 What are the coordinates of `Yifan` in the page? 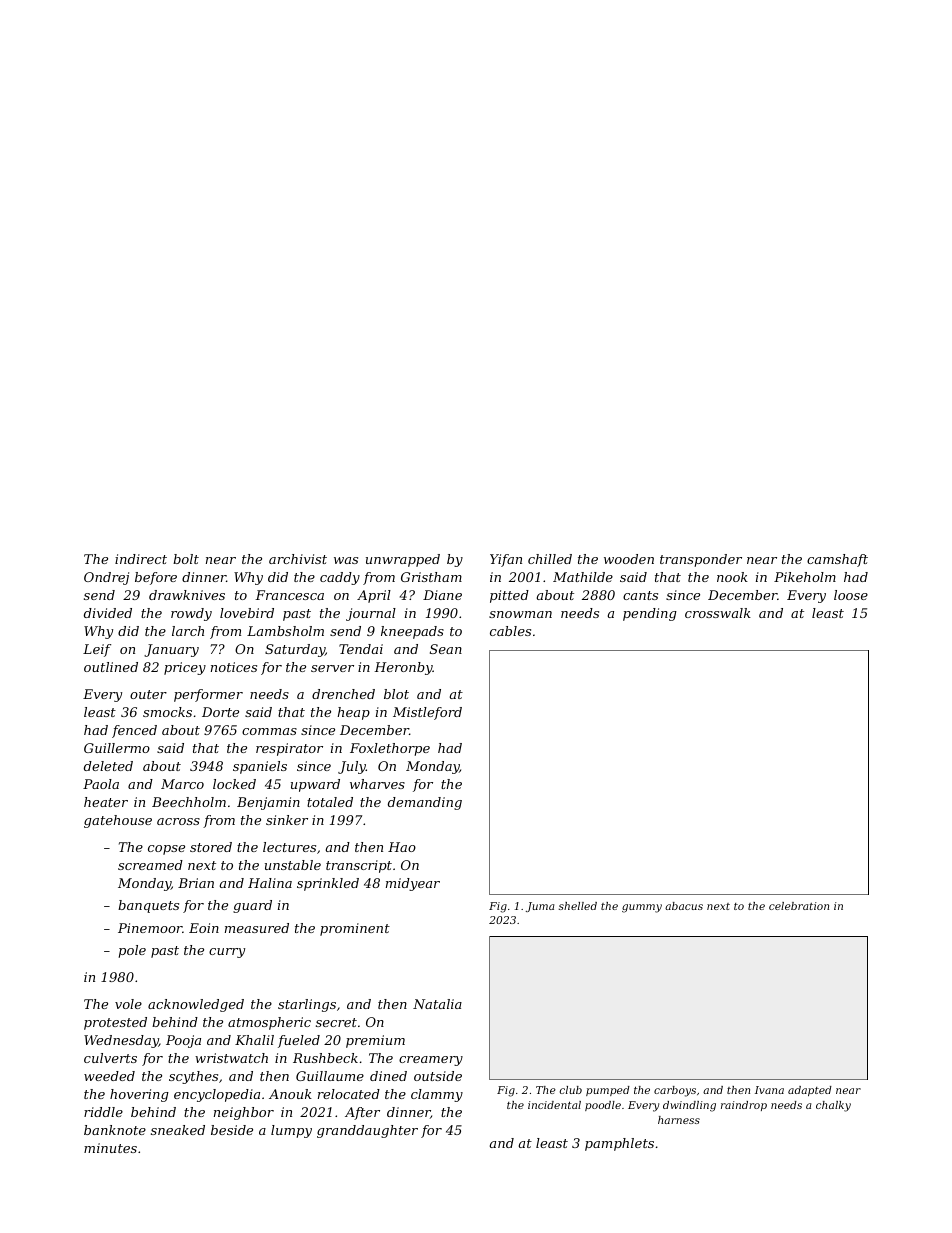 It's located at (506, 560).
